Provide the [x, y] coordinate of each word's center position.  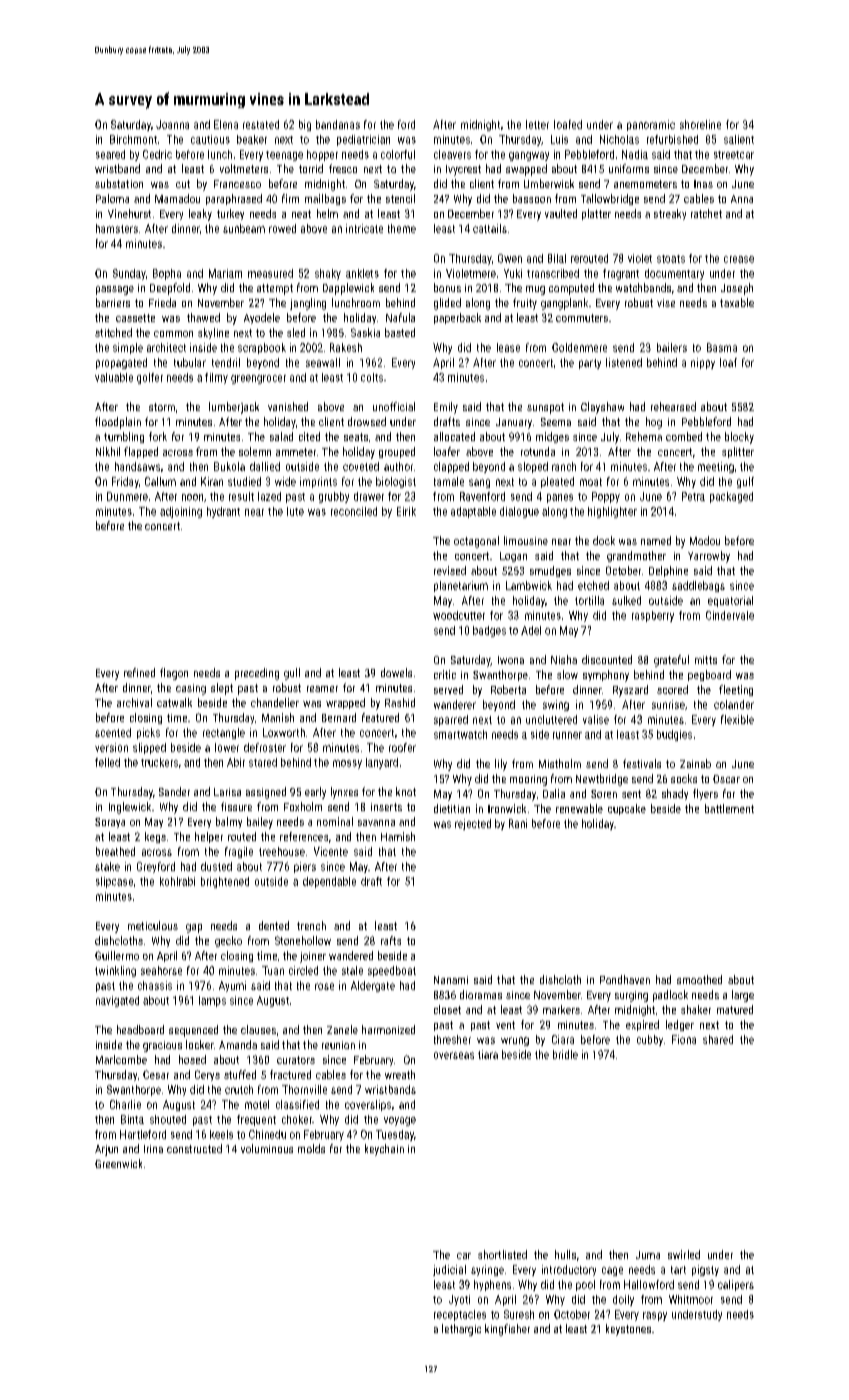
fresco [343, 168]
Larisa [227, 792]
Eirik [406, 511]
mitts [706, 660]
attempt [275, 289]
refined [139, 672]
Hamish [398, 836]
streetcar [734, 155]
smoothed [699, 979]
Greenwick [118, 1163]
